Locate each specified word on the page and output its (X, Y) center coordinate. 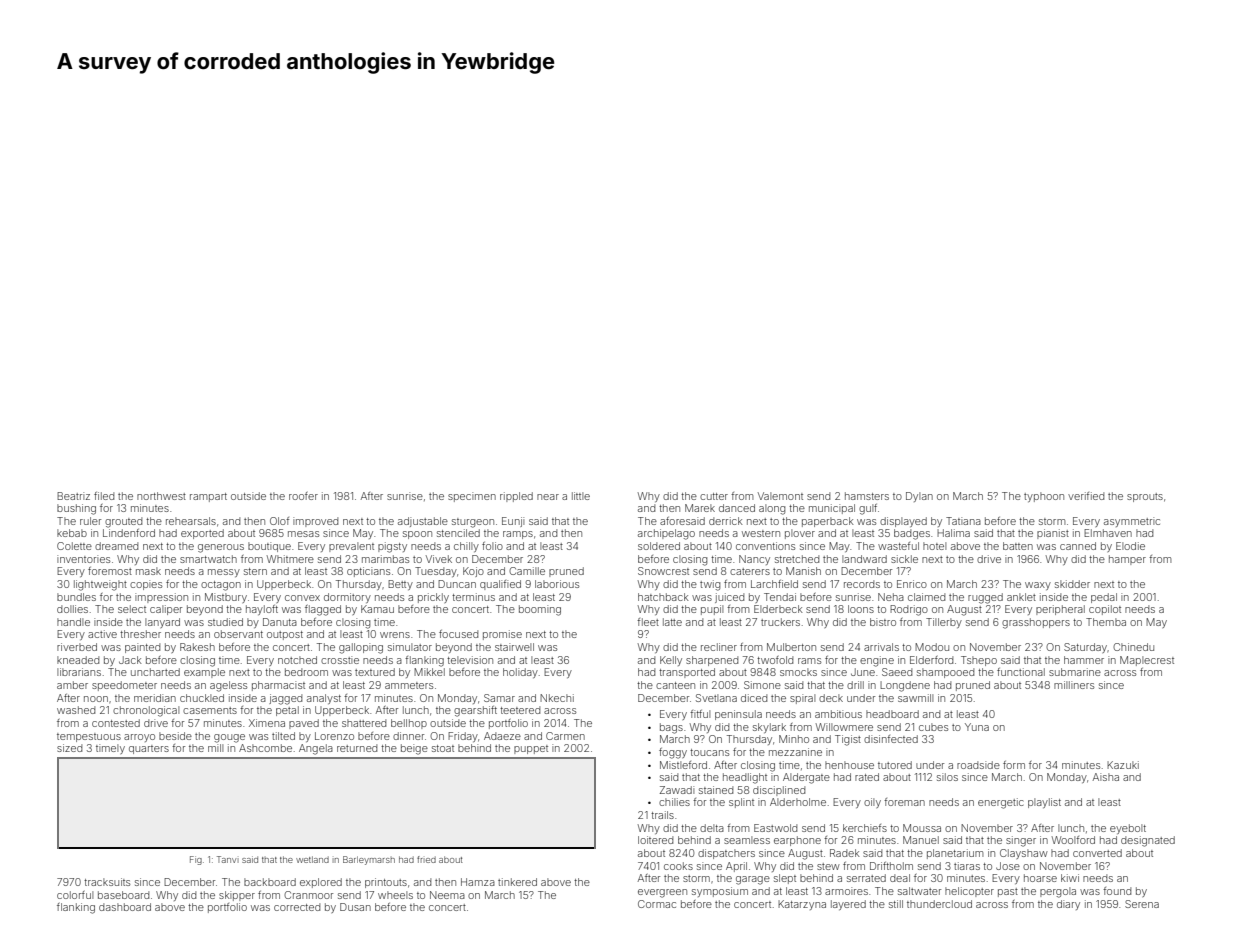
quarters (149, 749)
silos (947, 777)
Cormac (657, 904)
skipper (237, 896)
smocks (798, 672)
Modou (932, 647)
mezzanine (795, 752)
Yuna (977, 727)
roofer (303, 496)
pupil (712, 610)
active (102, 634)
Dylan (919, 497)
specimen (472, 497)
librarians (79, 672)
